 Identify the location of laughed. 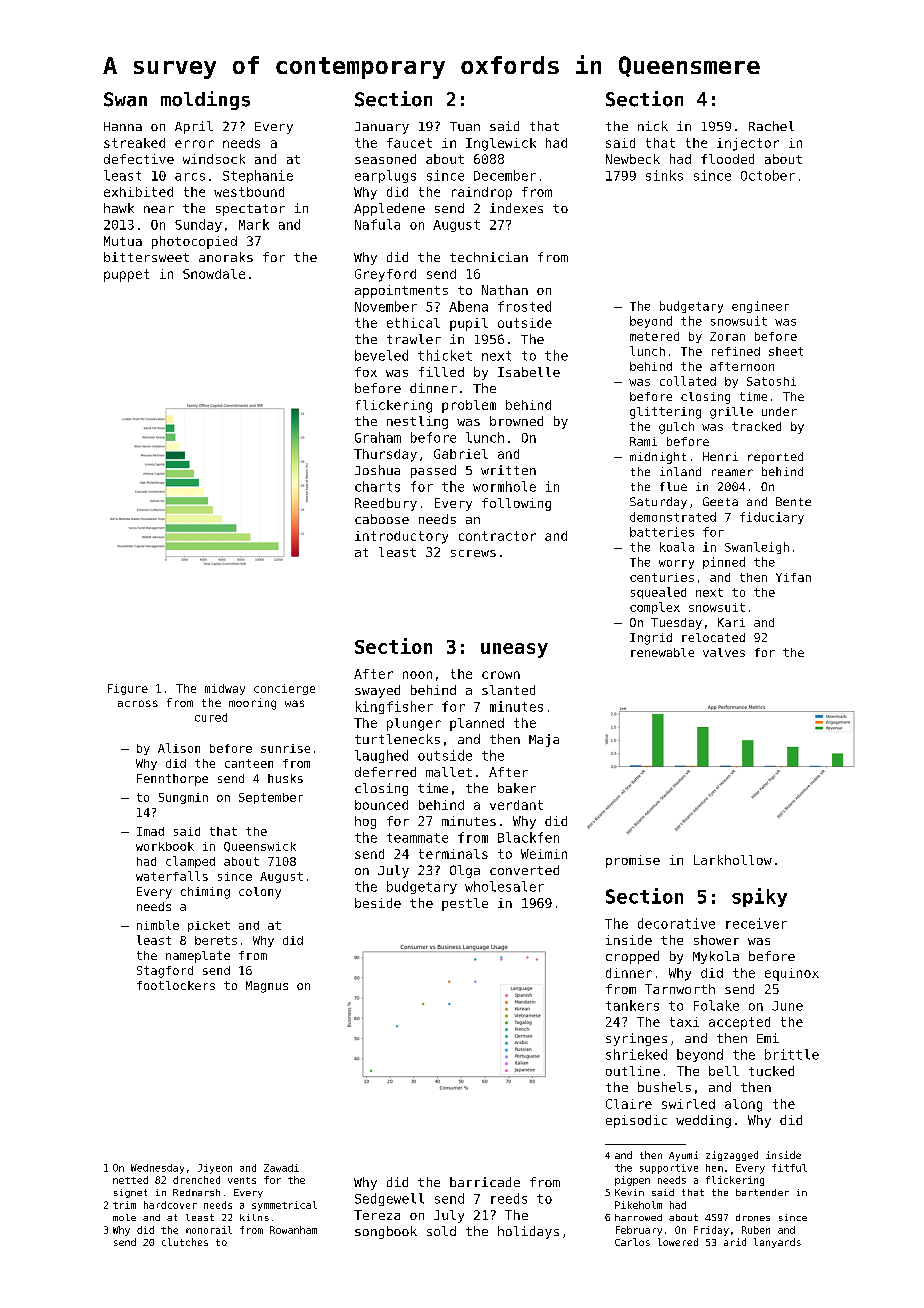
(381, 756).
